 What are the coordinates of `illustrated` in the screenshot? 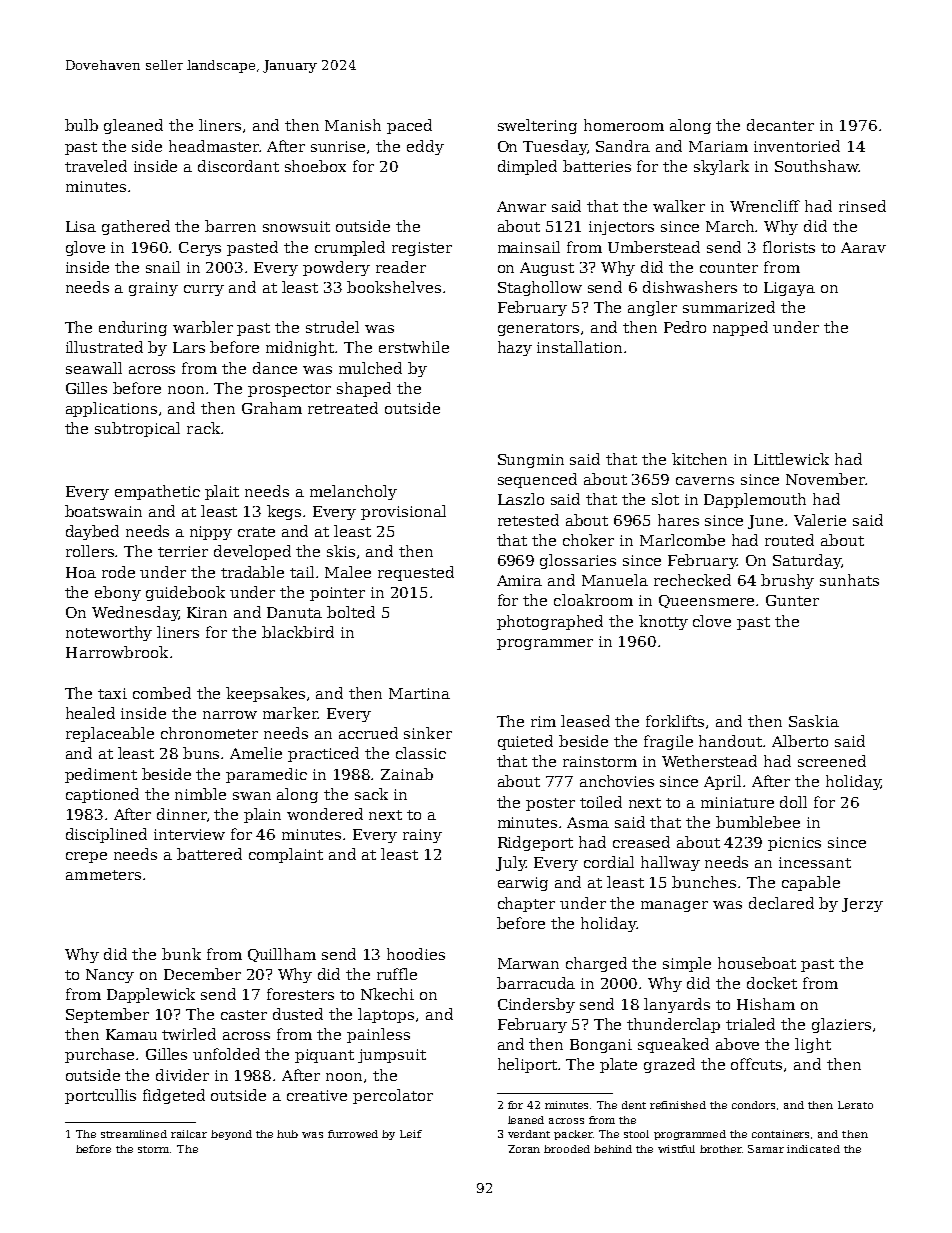 It's located at (104, 347).
